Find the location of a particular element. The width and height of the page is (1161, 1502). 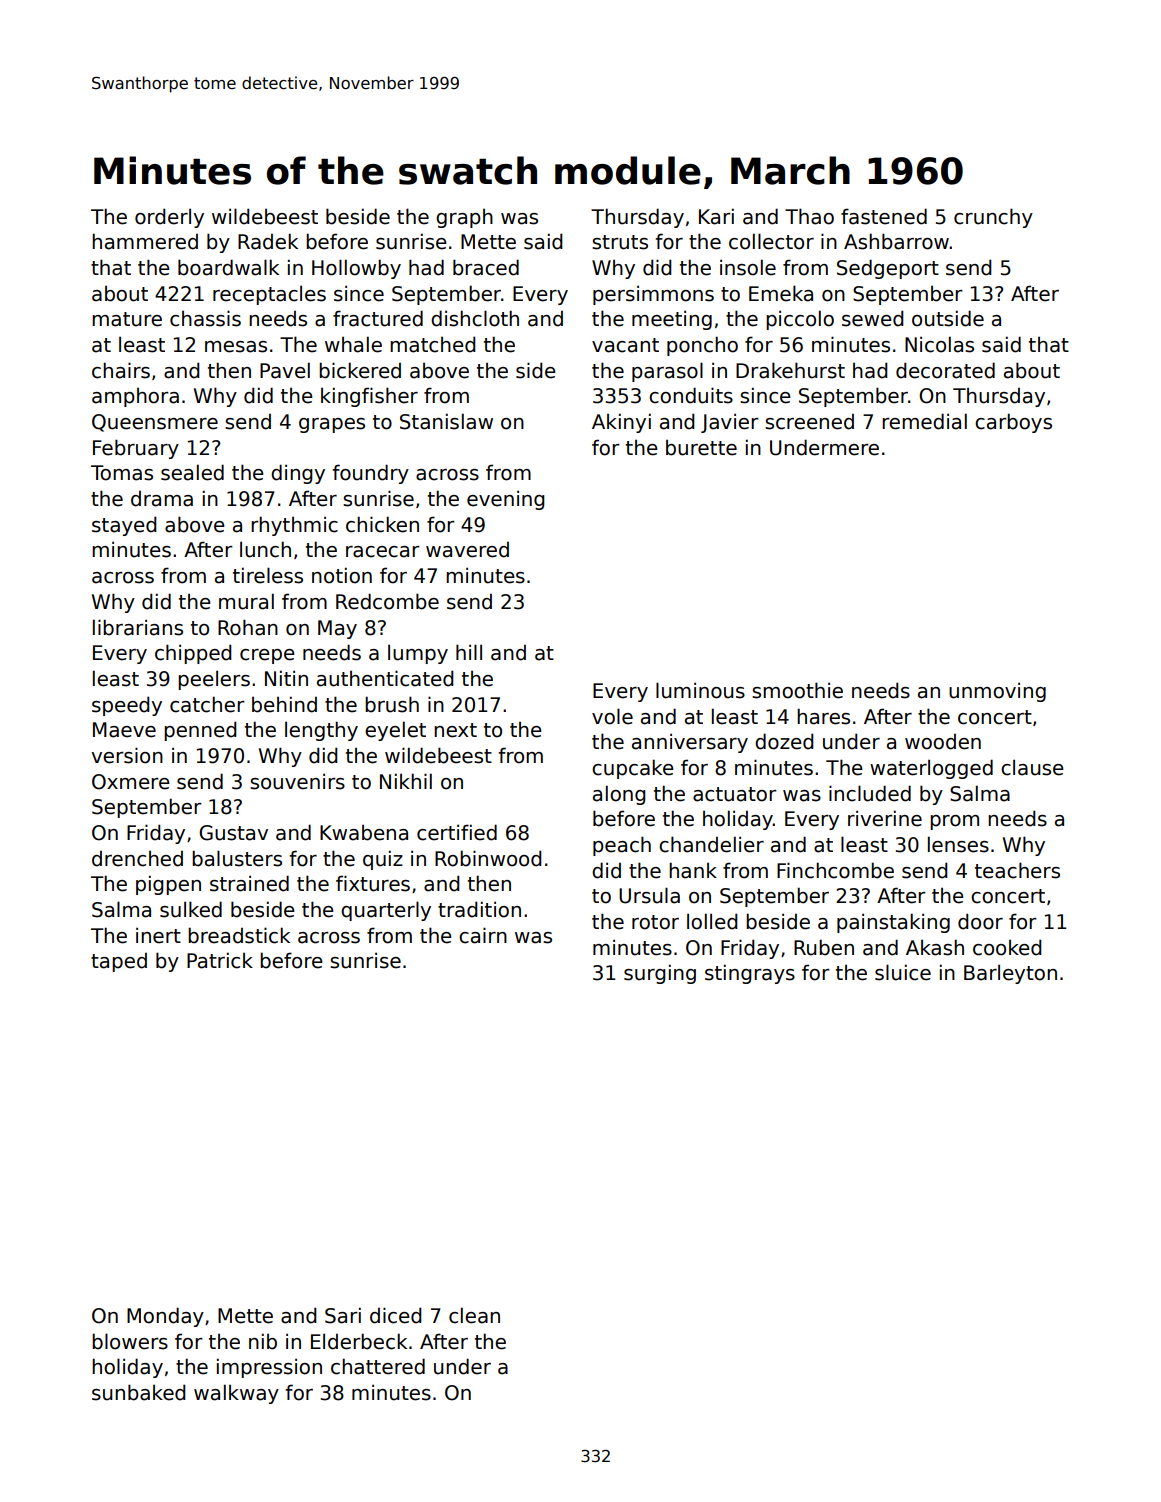

matched is located at coordinates (433, 344).
